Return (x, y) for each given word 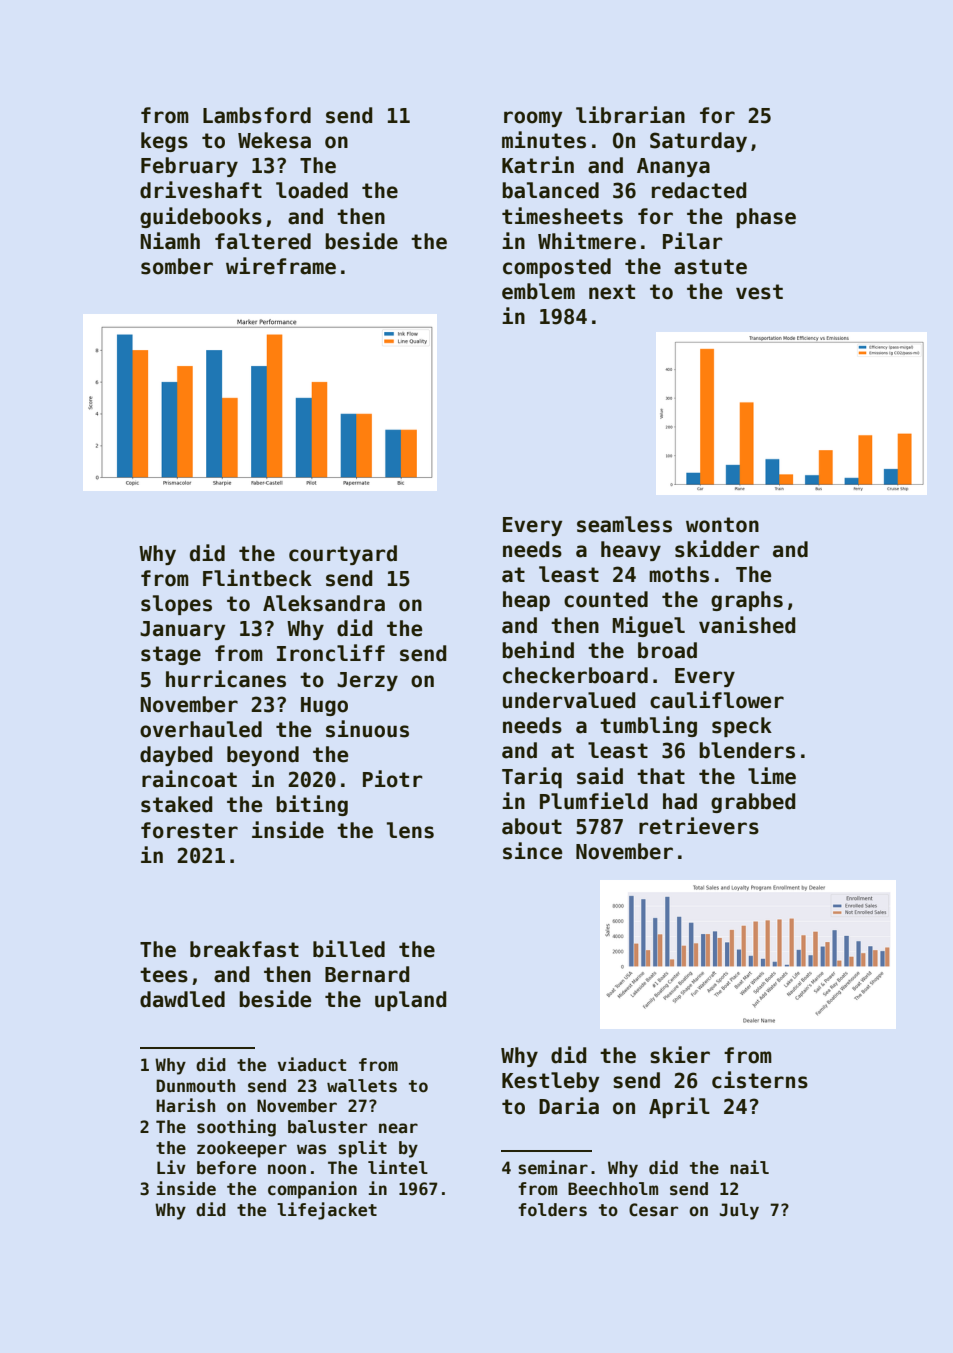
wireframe (281, 266)
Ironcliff (331, 653)
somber (177, 266)
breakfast (244, 949)
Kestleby (551, 1082)
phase (766, 218)
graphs (747, 601)
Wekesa (274, 140)
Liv (171, 1167)
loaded (312, 190)
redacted (699, 190)
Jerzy (367, 681)
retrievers (699, 826)
